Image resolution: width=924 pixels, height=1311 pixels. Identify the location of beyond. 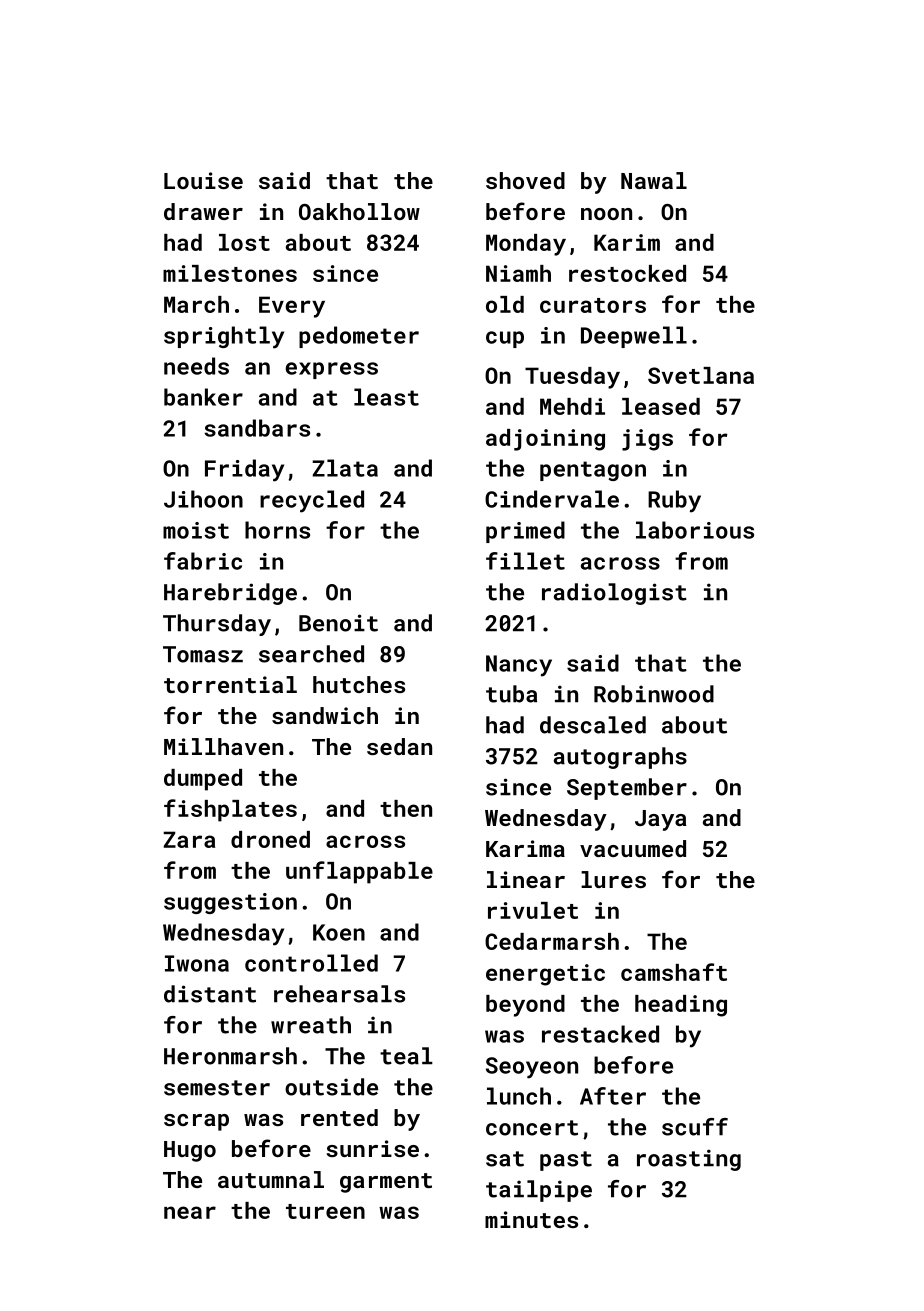
(525, 1006).
